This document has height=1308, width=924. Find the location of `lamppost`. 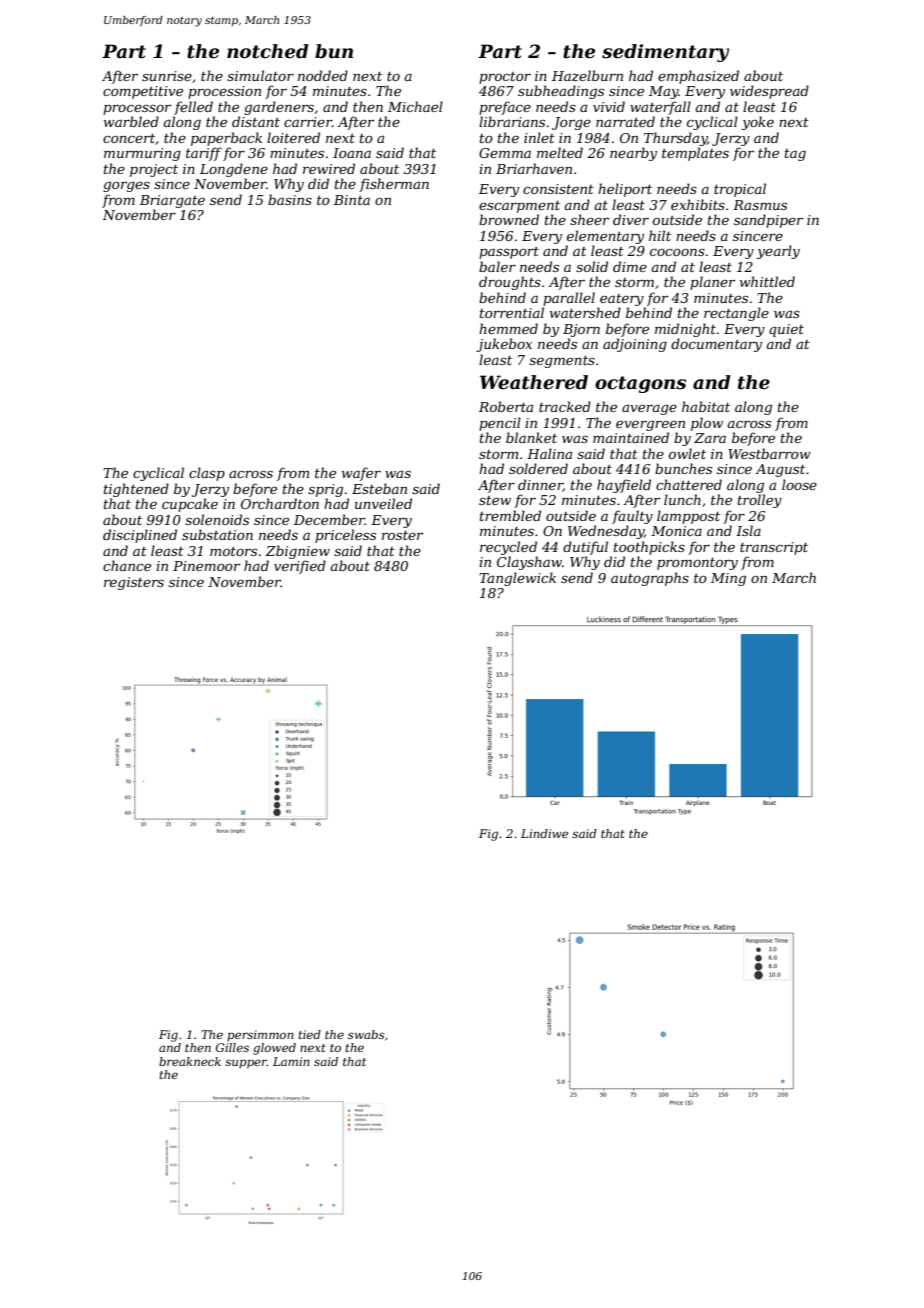

lamppost is located at coordinates (688, 517).
